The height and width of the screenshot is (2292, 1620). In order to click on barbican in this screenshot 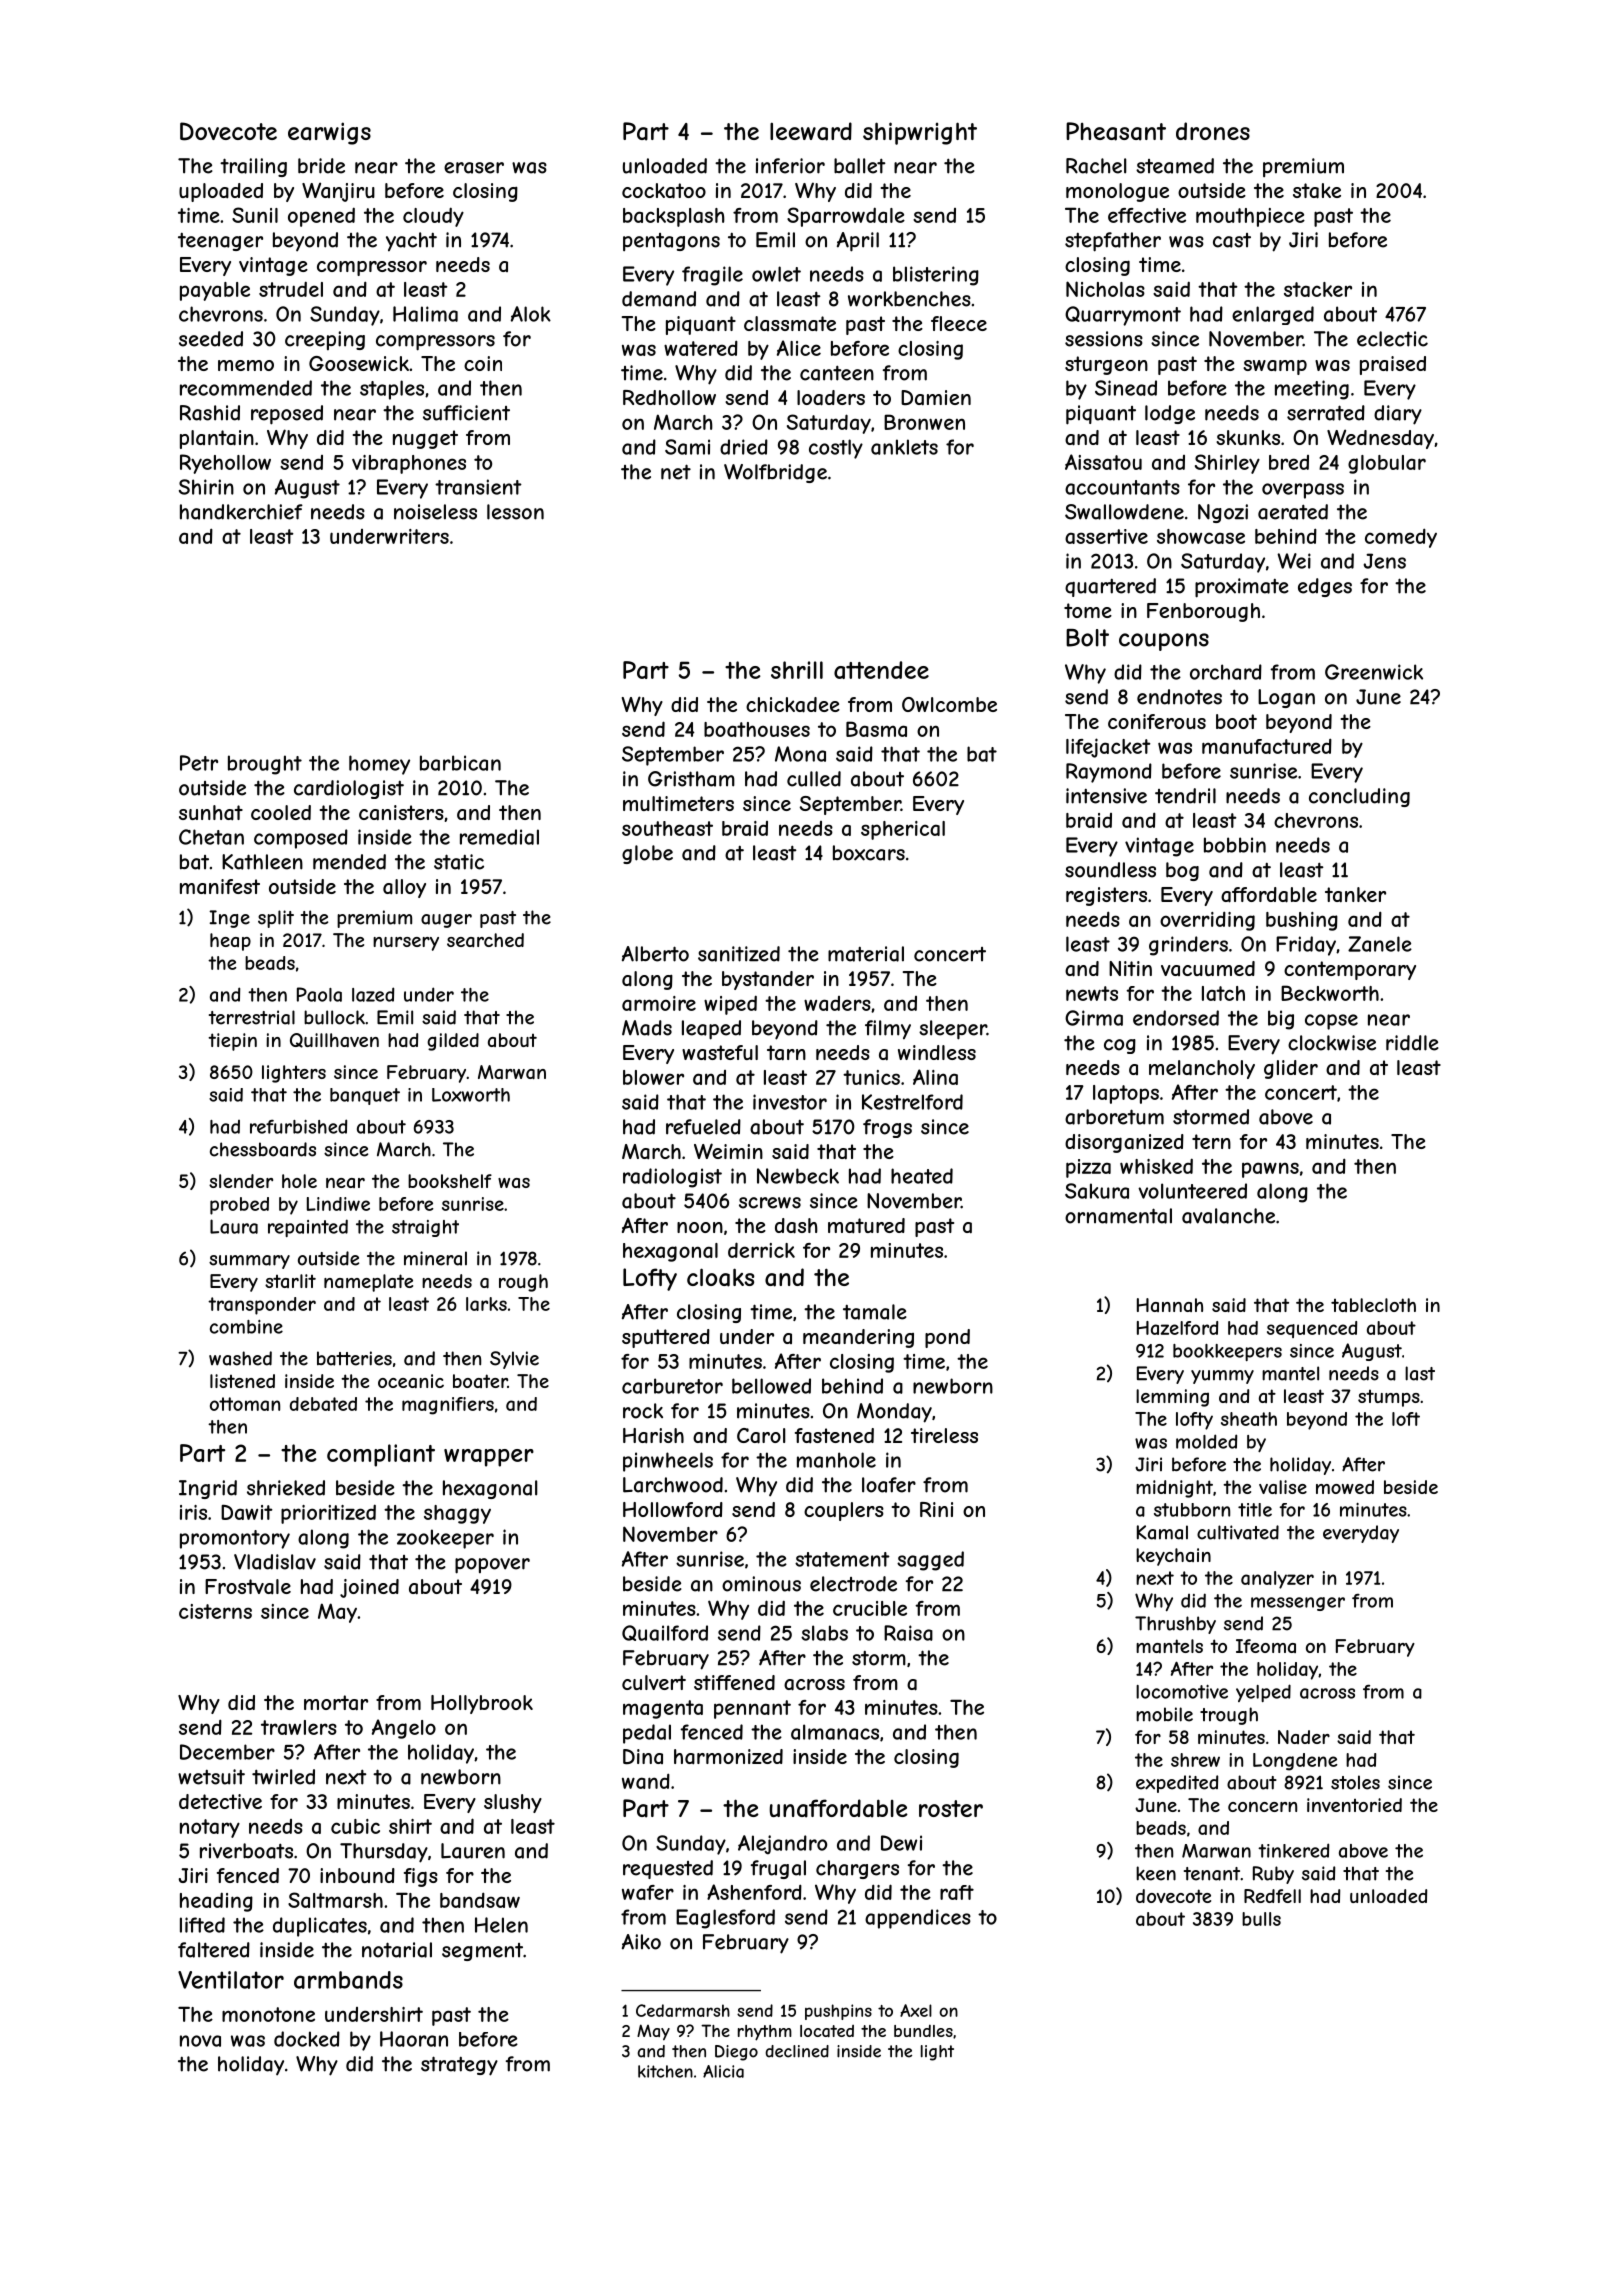, I will do `click(460, 763)`.
